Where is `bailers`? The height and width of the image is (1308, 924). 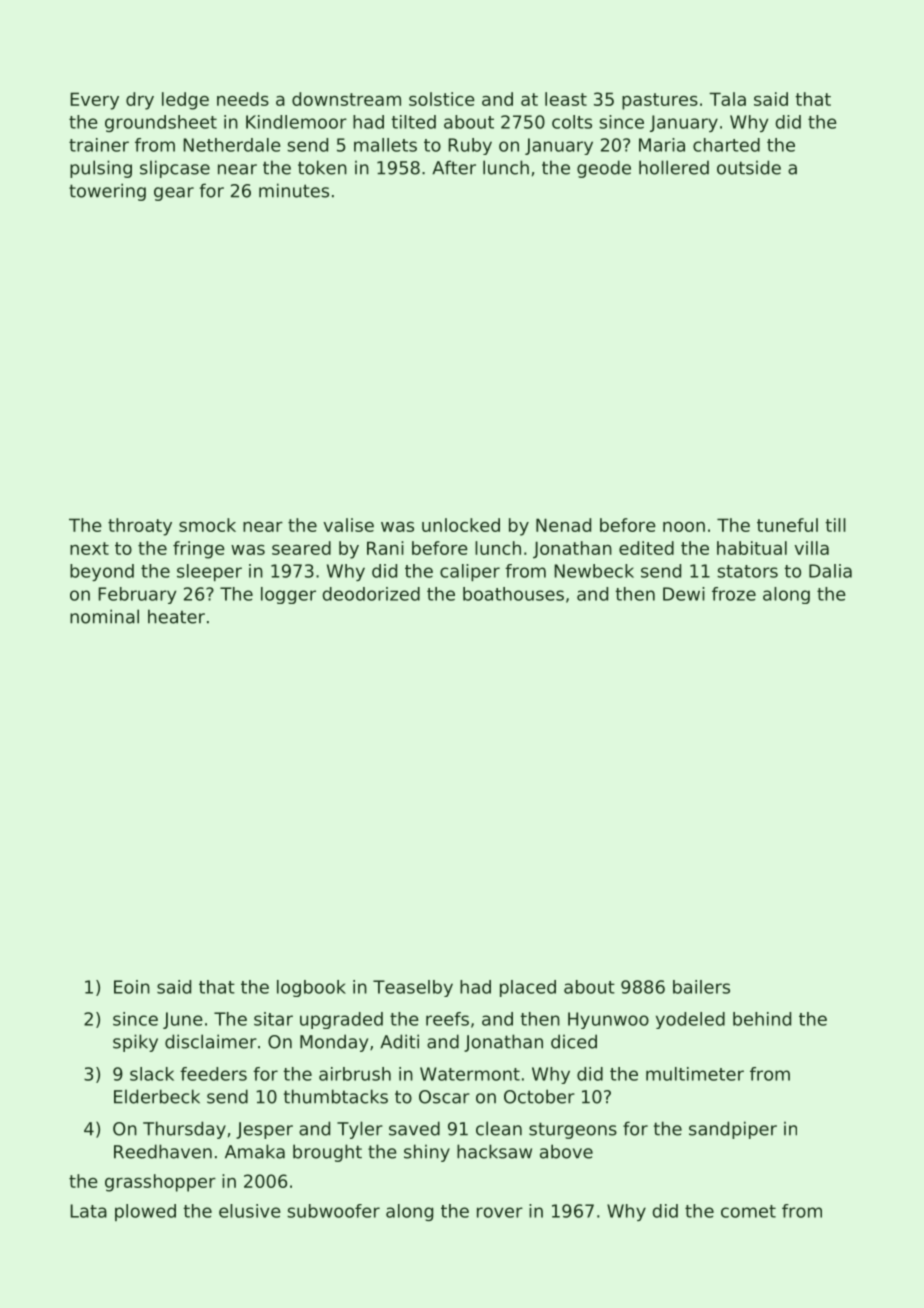
bailers is located at coordinates (701, 987).
